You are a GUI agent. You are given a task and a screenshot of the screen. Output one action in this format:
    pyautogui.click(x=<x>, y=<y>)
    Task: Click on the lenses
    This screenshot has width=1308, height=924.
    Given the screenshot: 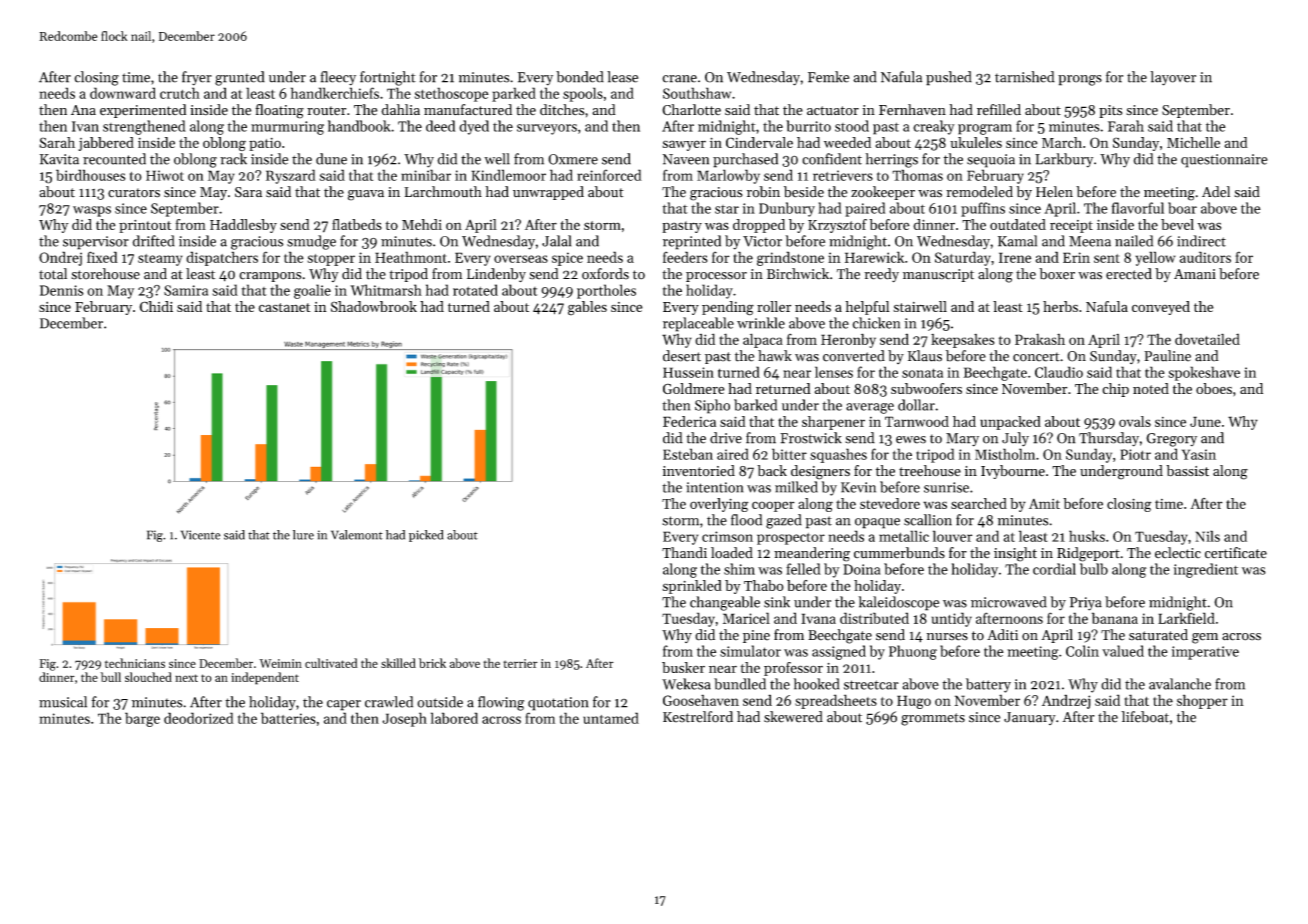 What is the action you would take?
    pyautogui.click(x=834, y=372)
